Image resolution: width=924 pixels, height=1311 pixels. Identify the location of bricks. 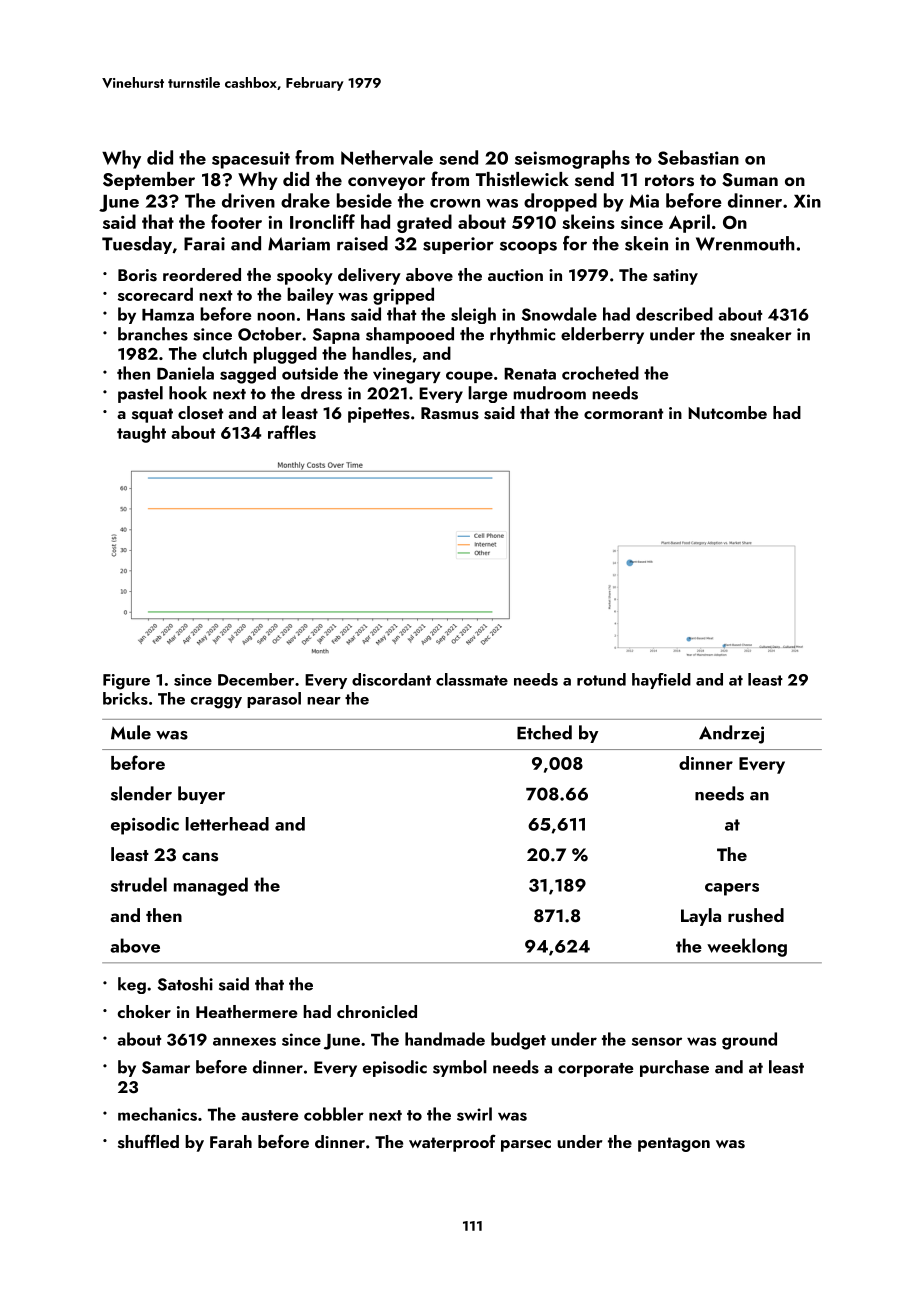
(125, 698).
